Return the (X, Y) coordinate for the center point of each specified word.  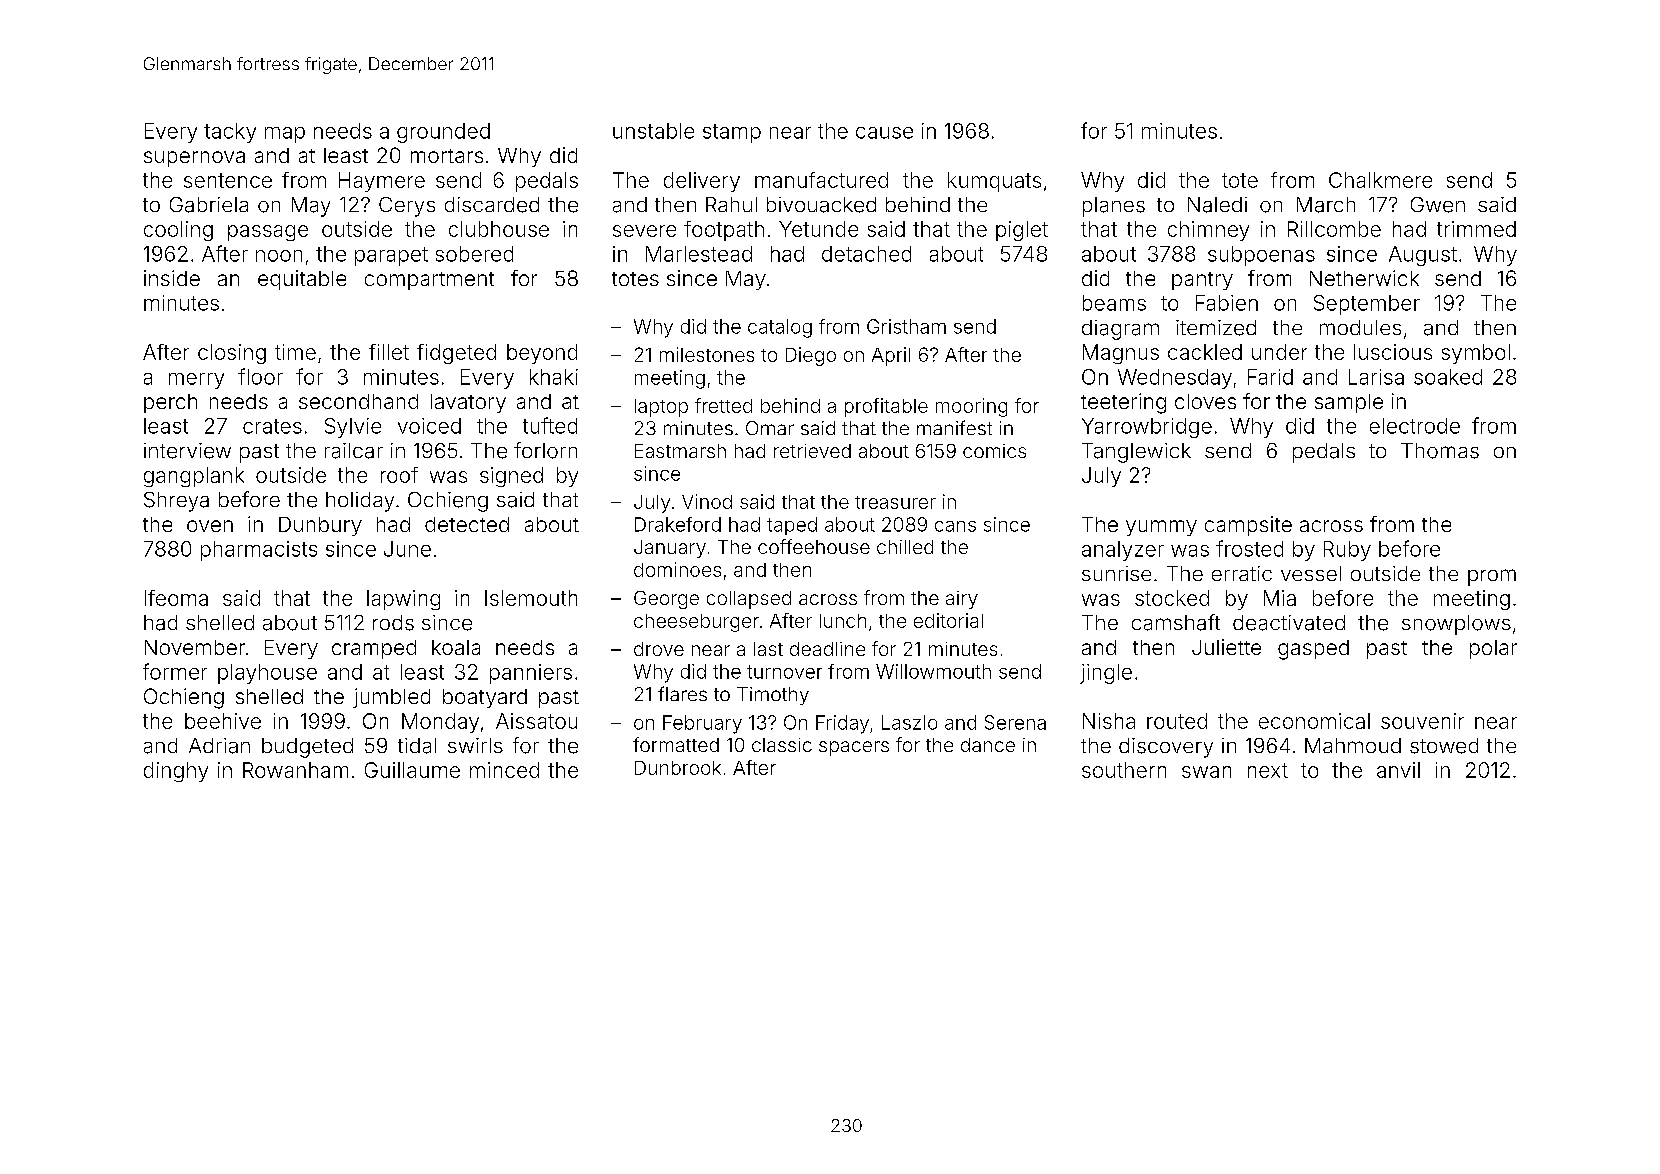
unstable (653, 131)
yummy (1161, 528)
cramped (374, 649)
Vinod (707, 501)
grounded (443, 133)
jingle (1106, 674)
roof (399, 475)
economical (1314, 721)
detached (866, 254)
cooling (178, 231)
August (1423, 256)
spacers (854, 748)
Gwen (1438, 205)
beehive (223, 721)
